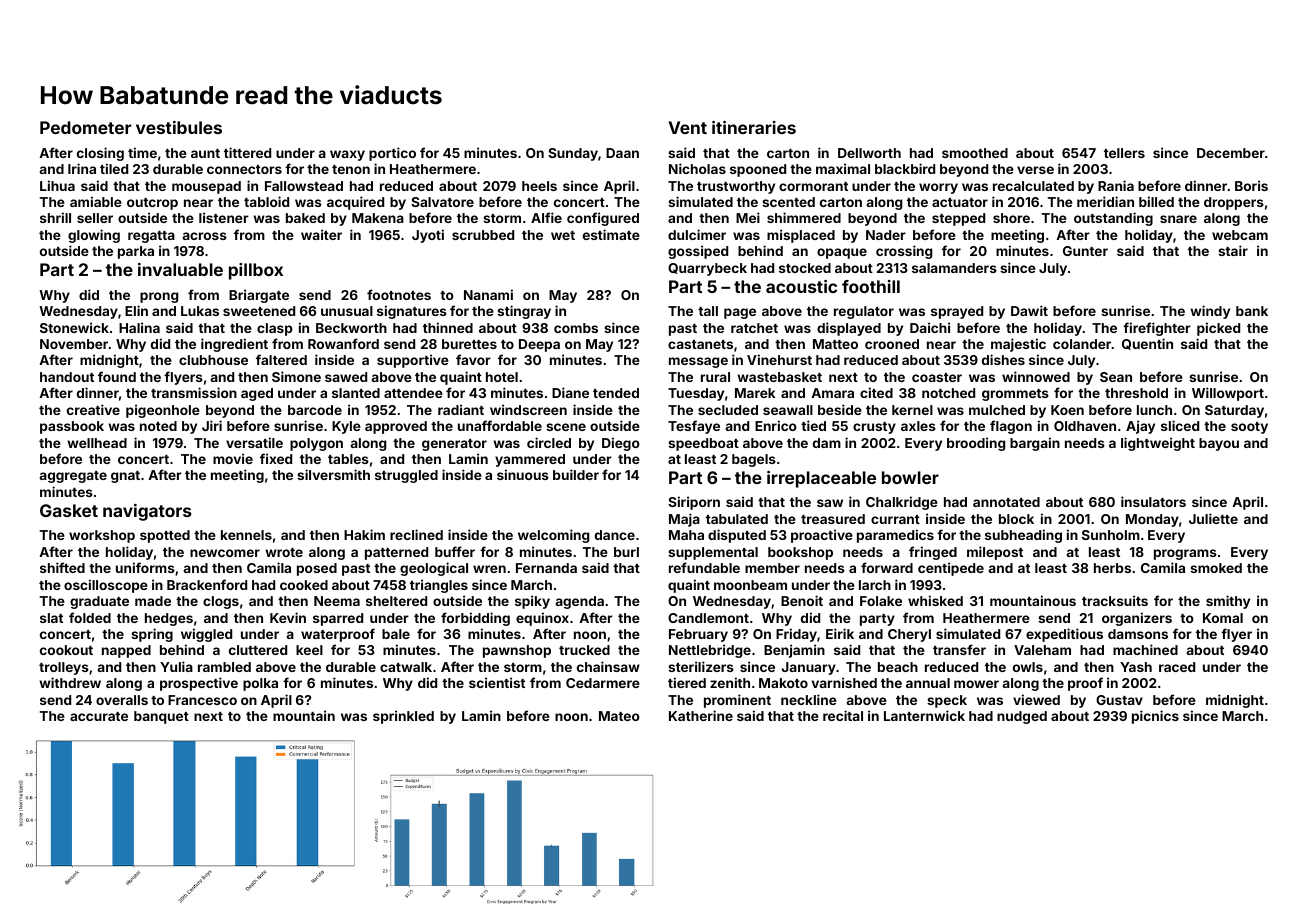 The width and height of the screenshot is (1308, 924). I want to click on itineraries, so click(754, 127).
